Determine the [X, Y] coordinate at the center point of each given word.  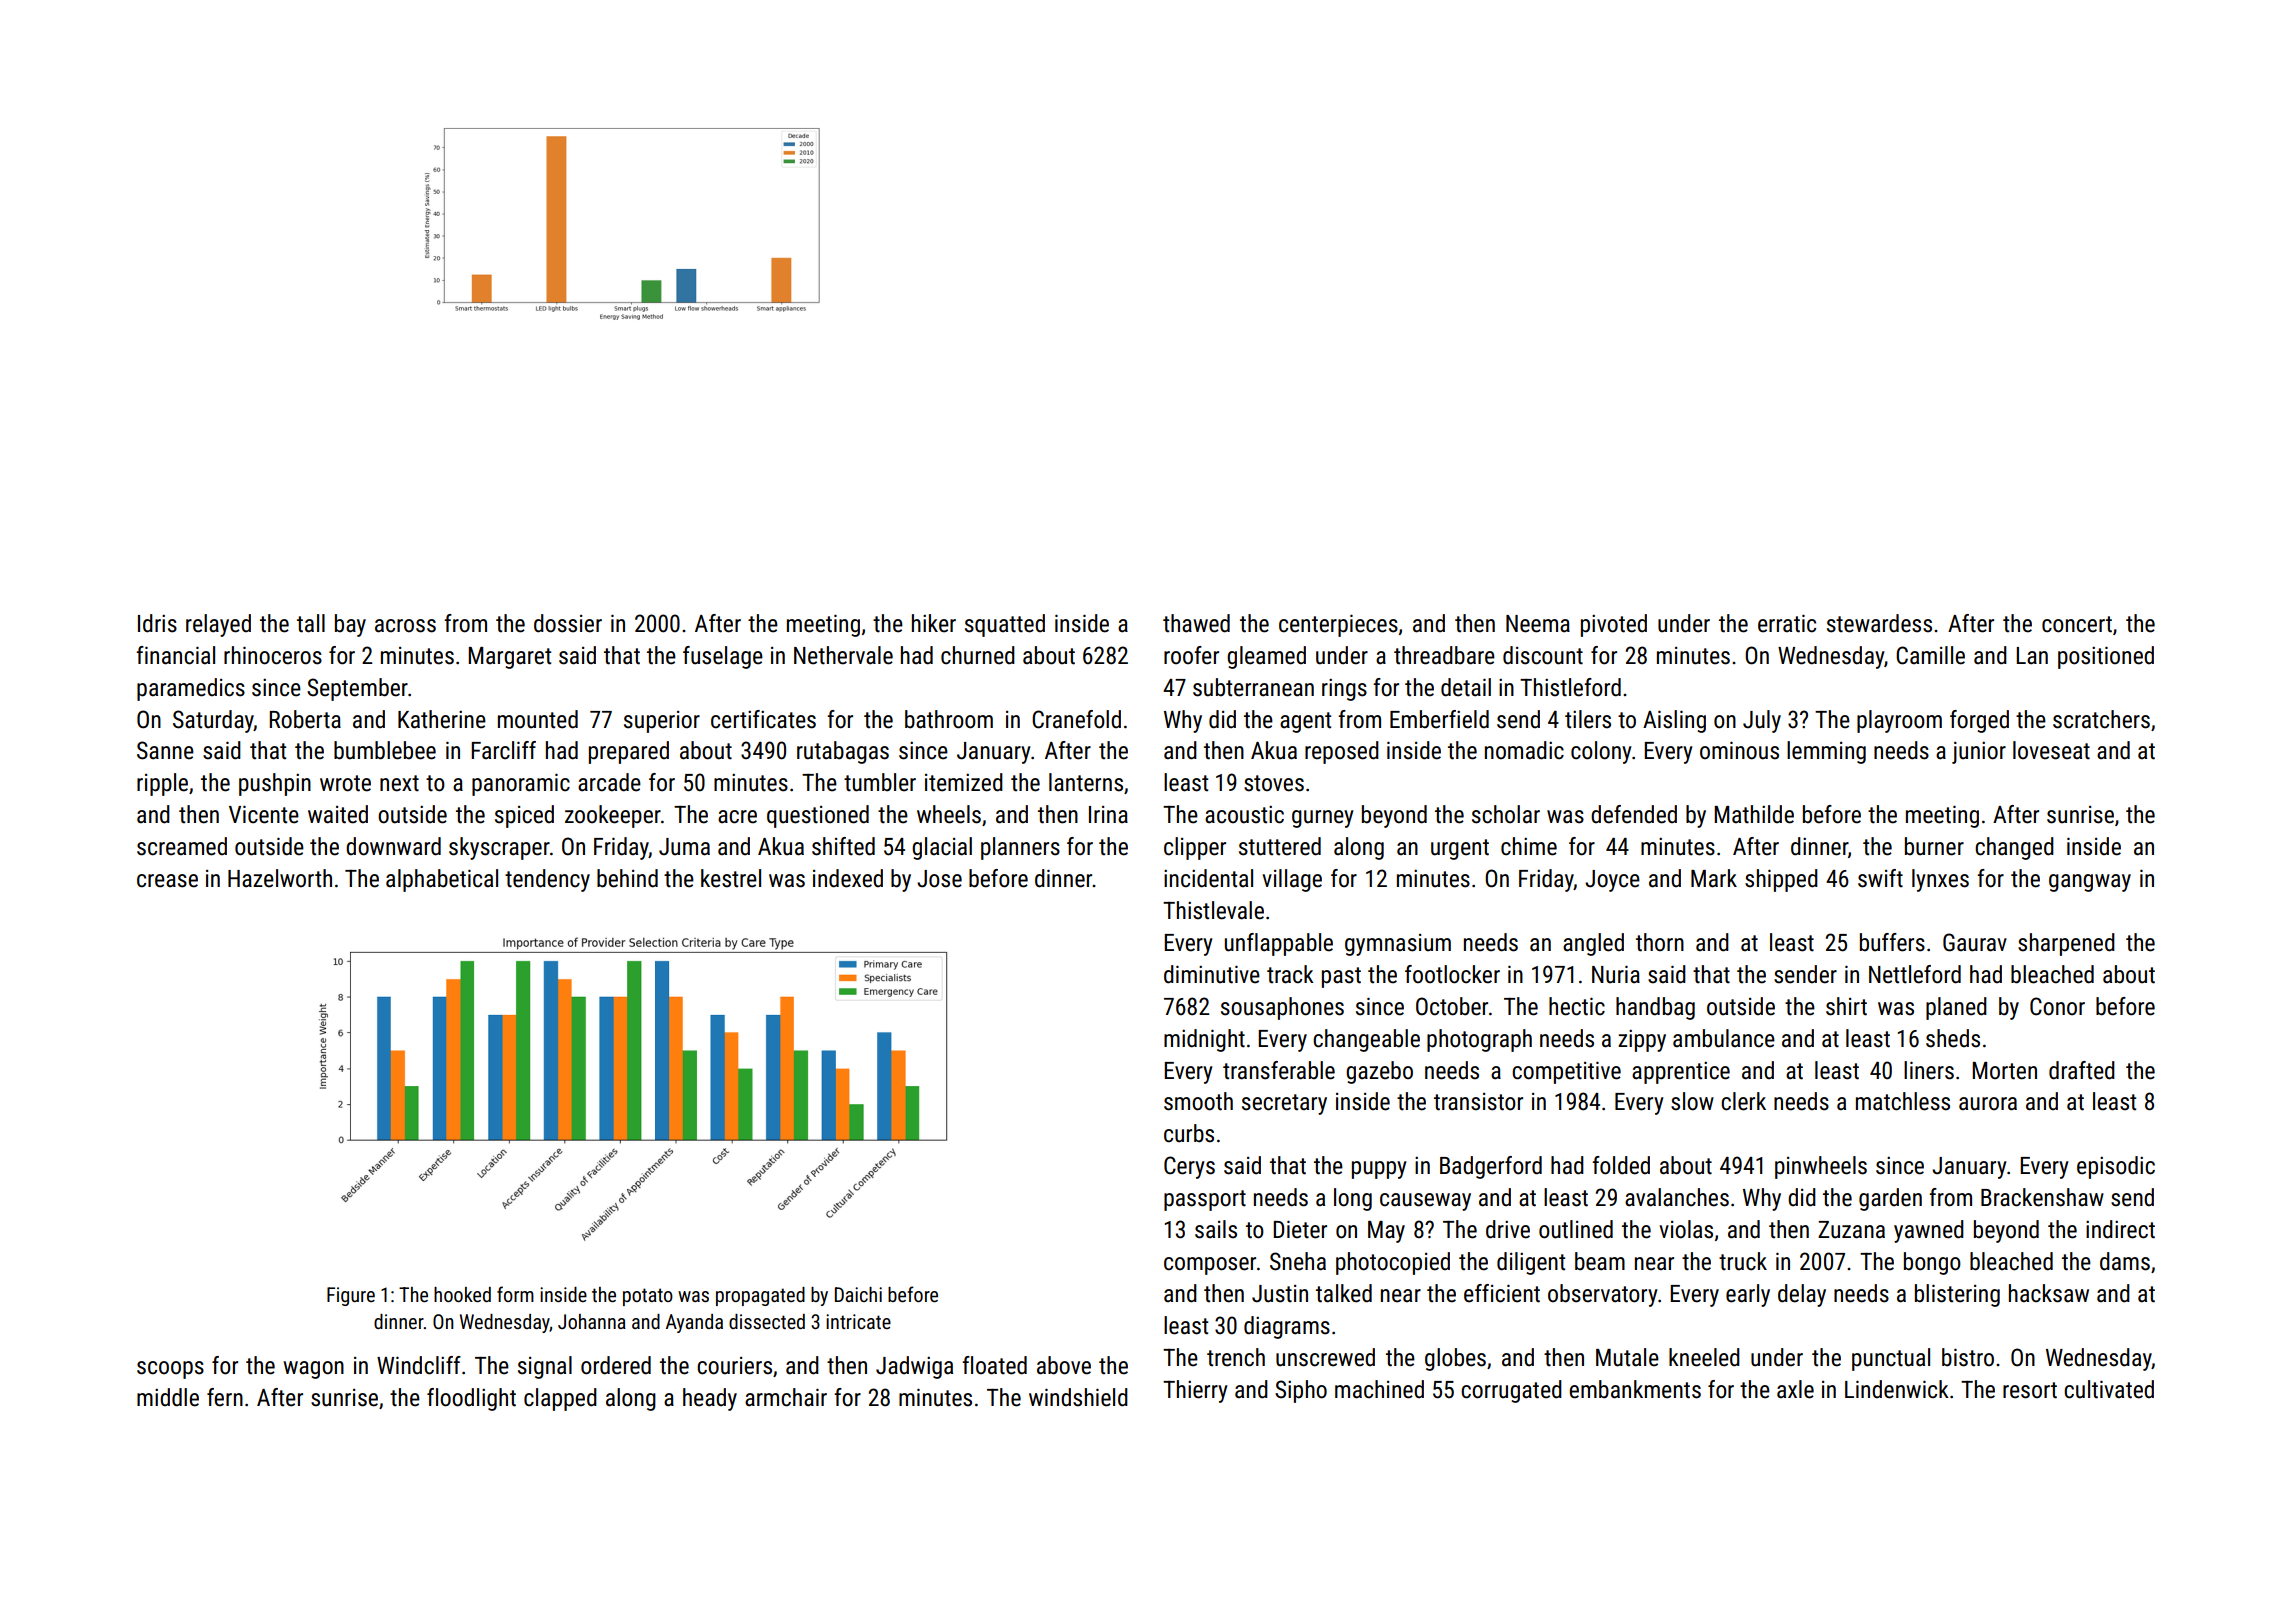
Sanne [165, 750]
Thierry [1195, 1391]
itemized [964, 782]
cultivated [2109, 1389]
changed [2014, 848]
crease [167, 881]
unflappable [1279, 944]
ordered [616, 1365]
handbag [1655, 1008]
